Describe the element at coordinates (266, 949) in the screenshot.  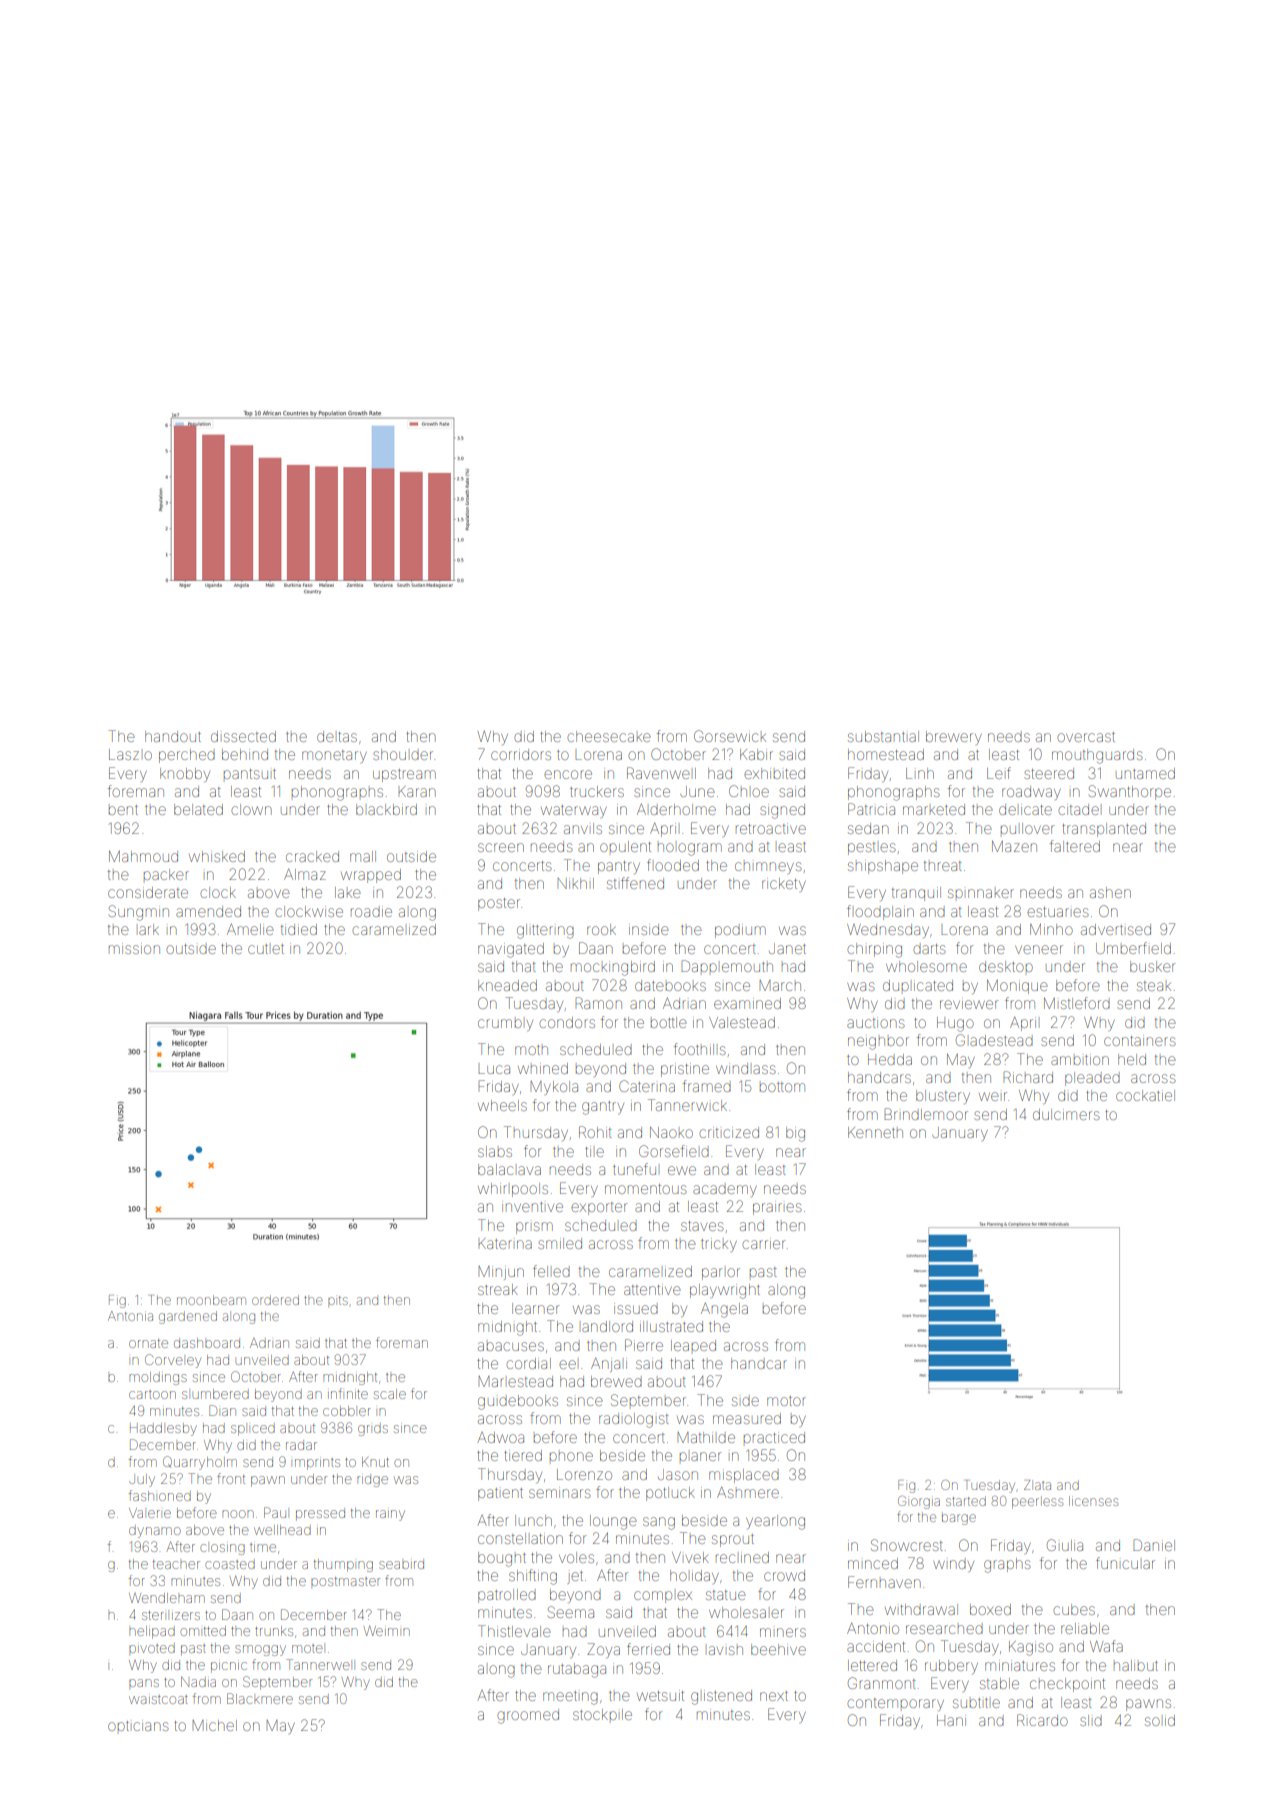
I see `cutlet` at that location.
